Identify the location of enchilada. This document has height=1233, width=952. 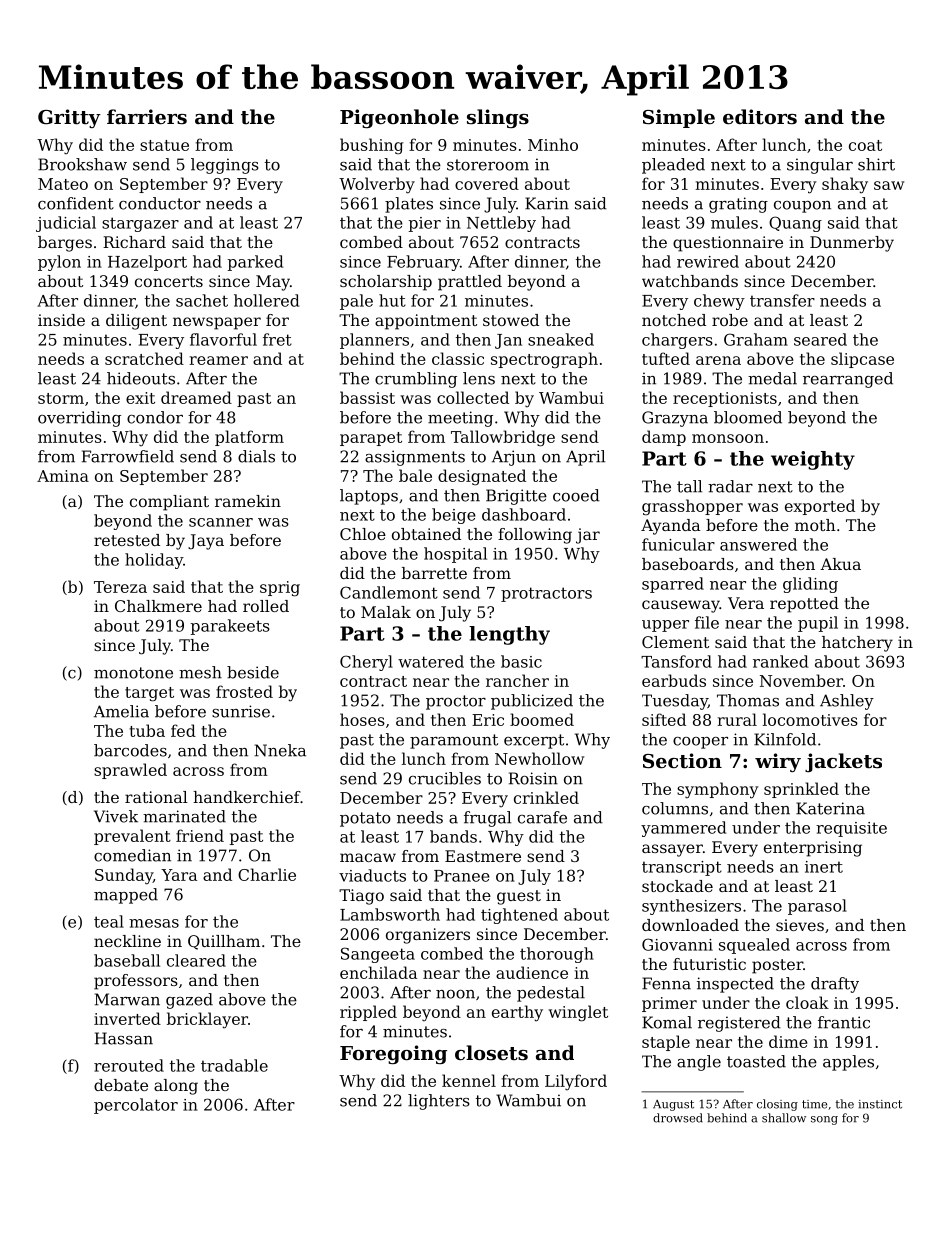
(378, 972).
